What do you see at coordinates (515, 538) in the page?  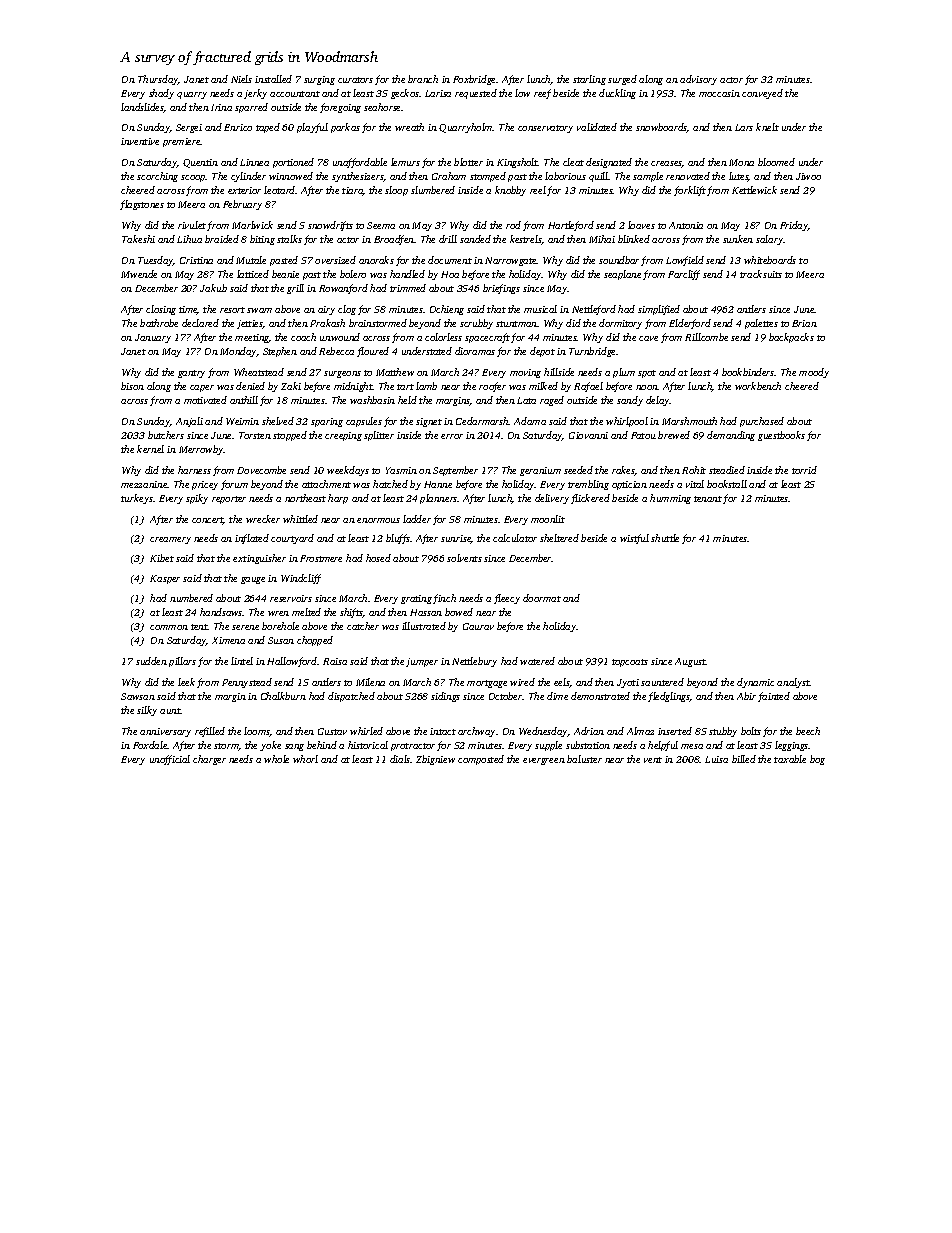 I see `calculator` at bounding box center [515, 538].
